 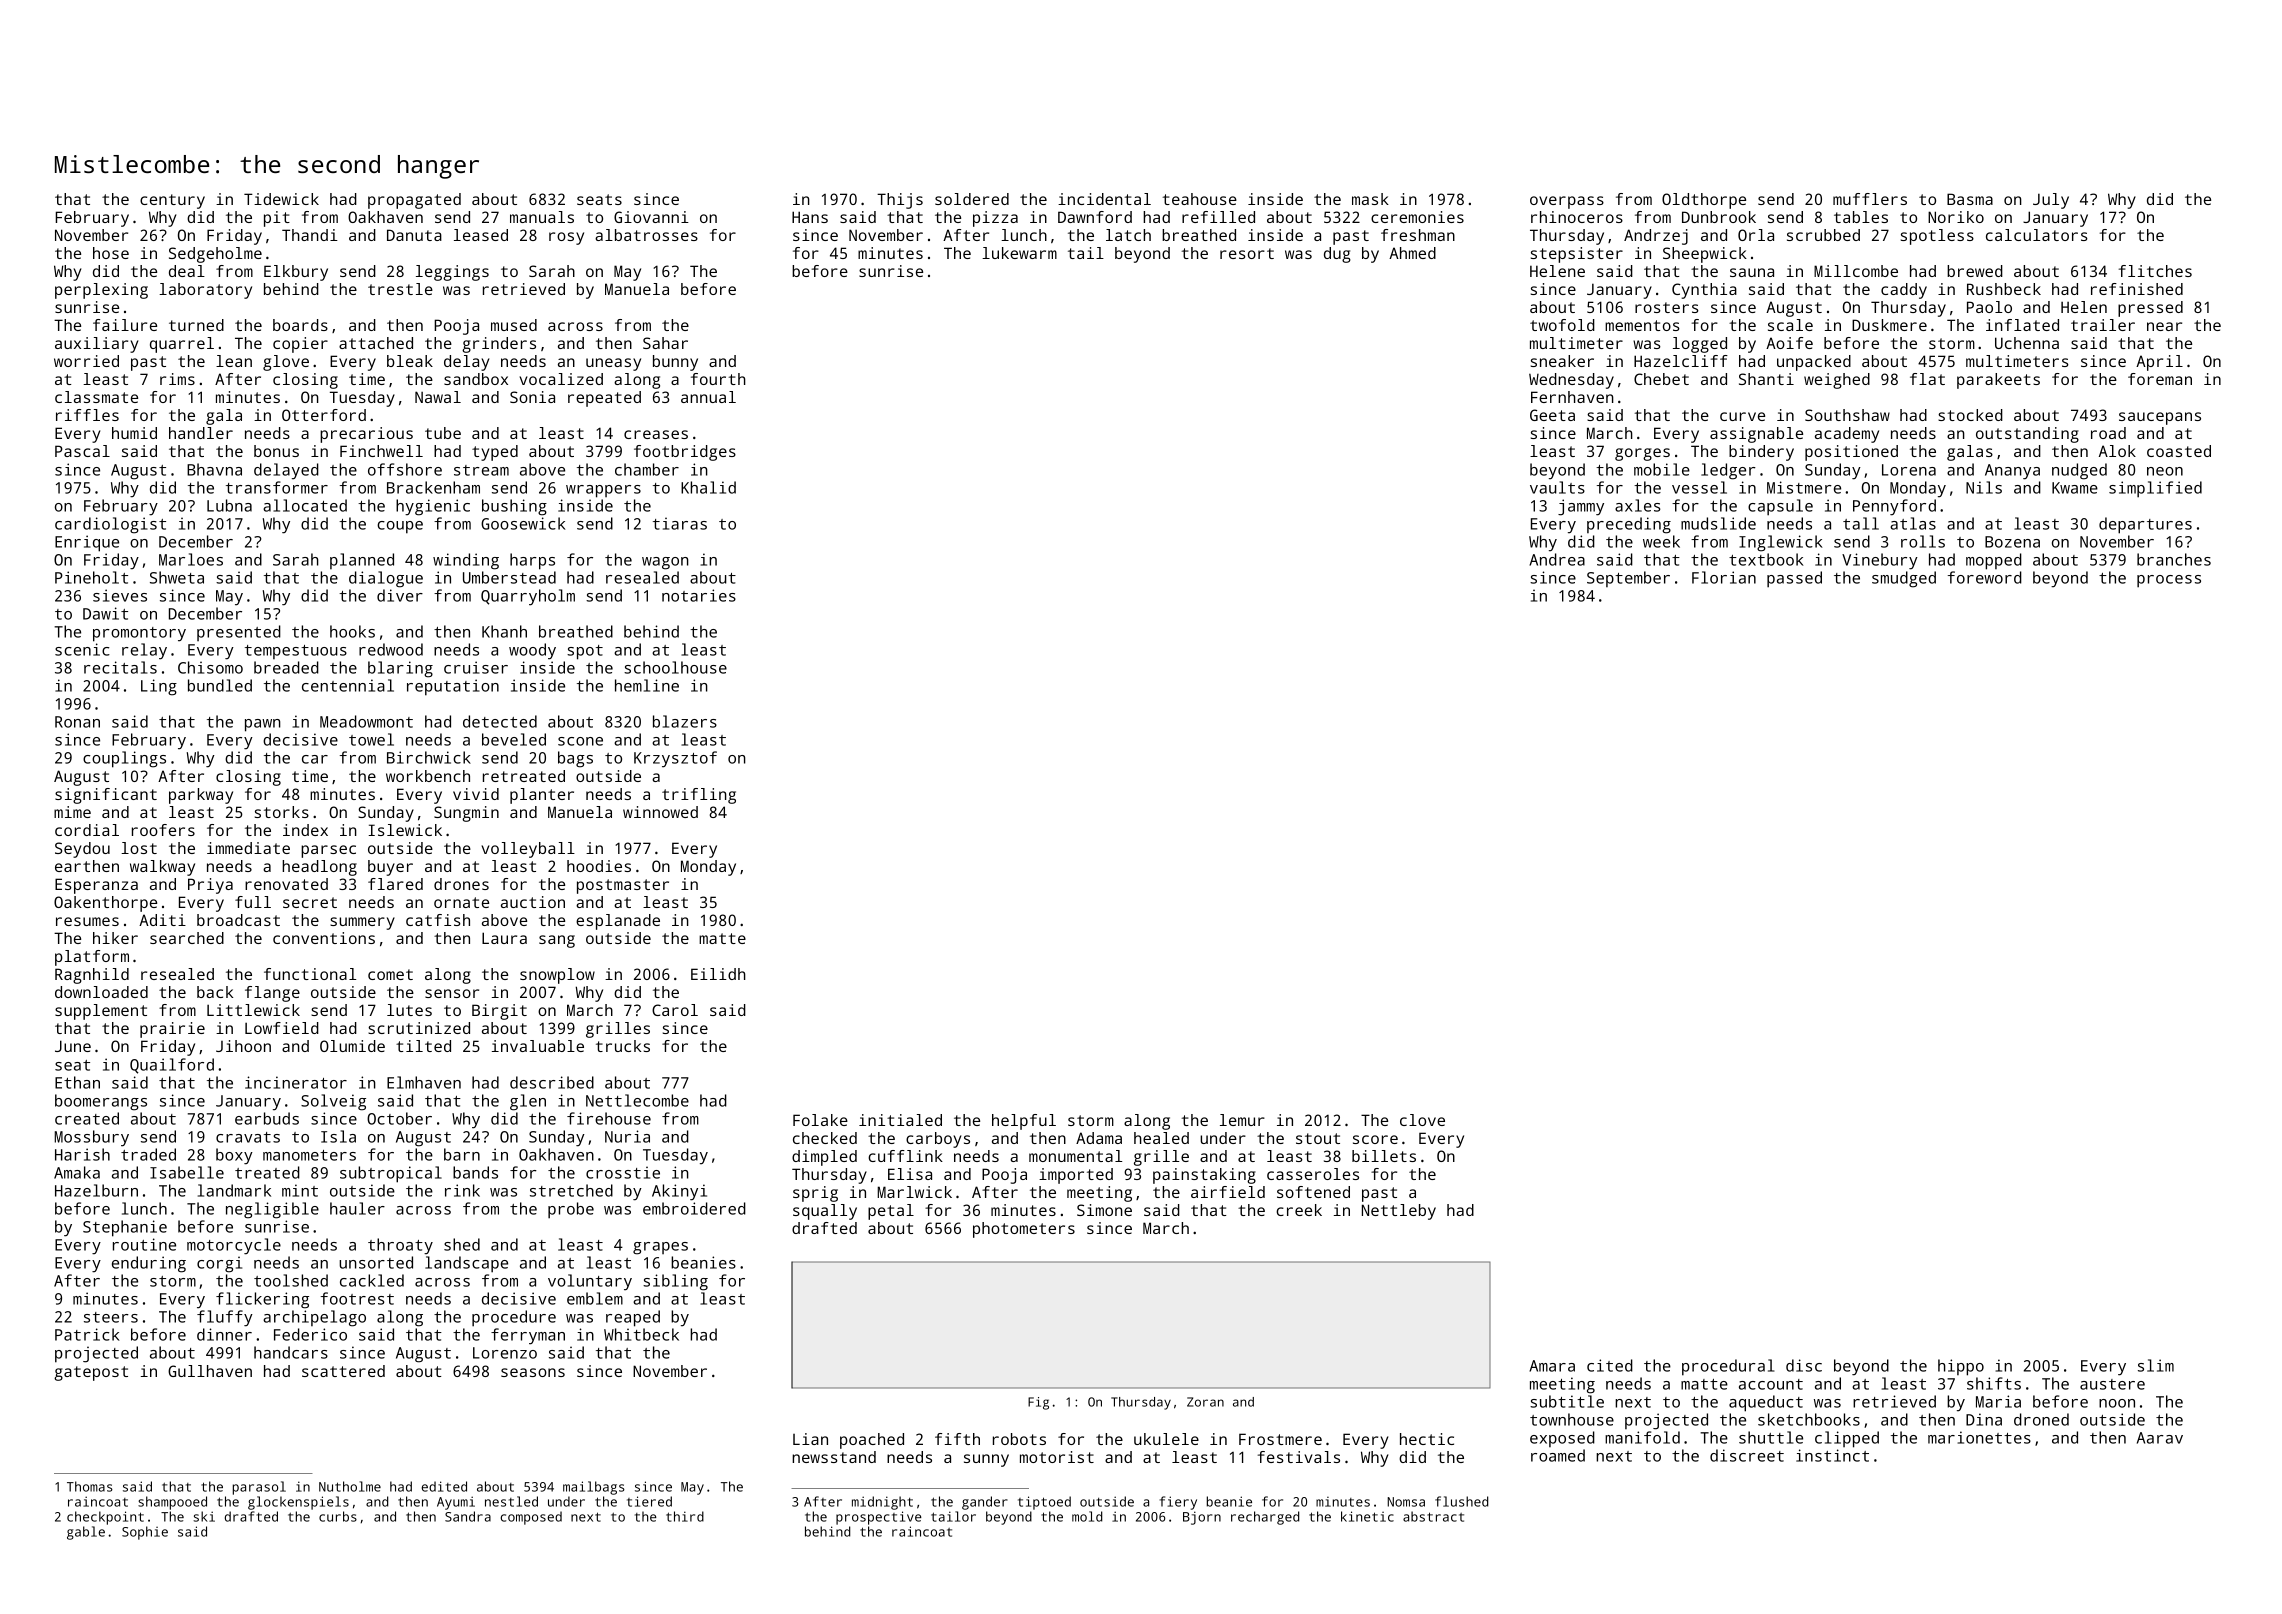 I want to click on Fernhaven, so click(x=1572, y=397).
